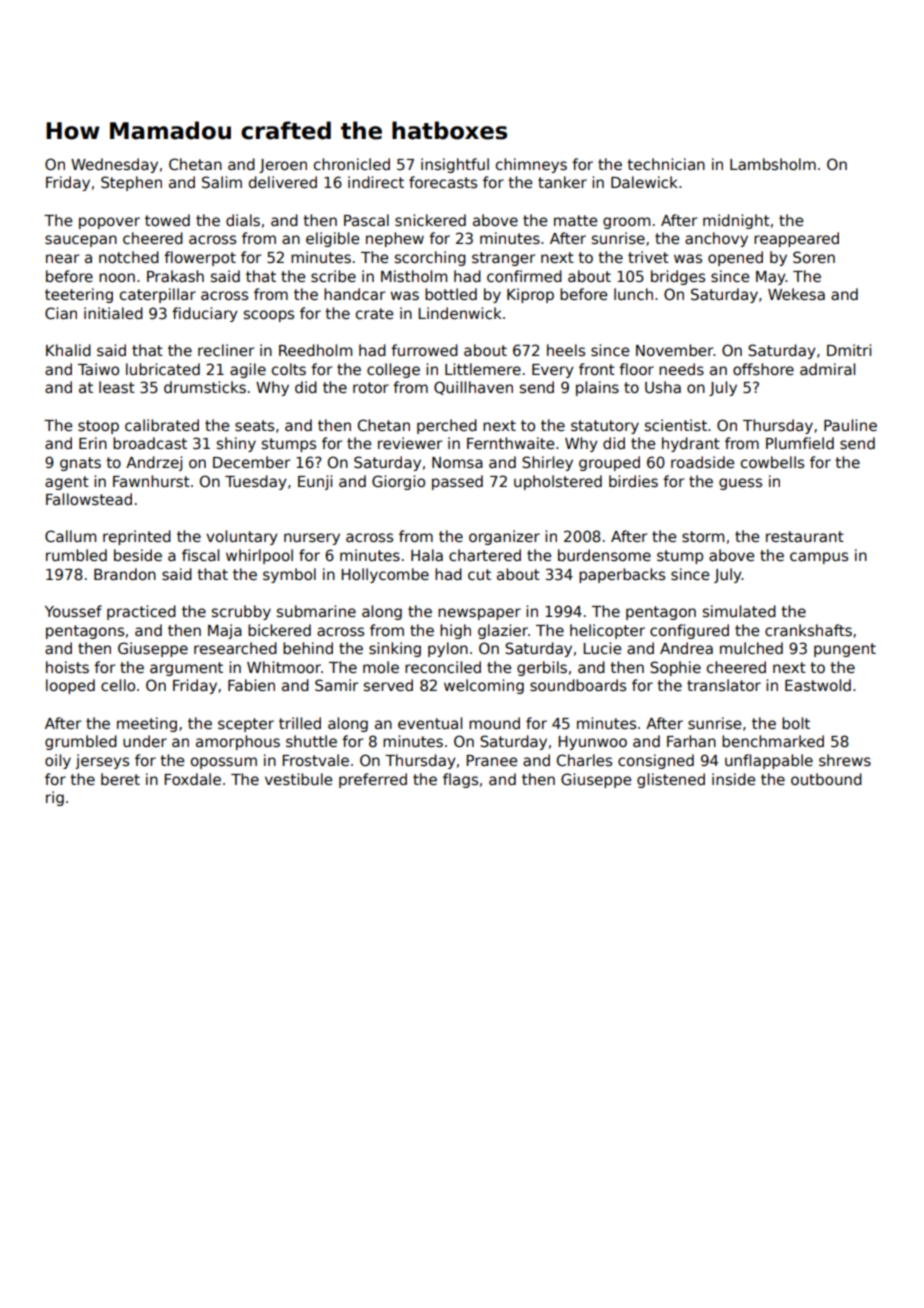  I want to click on oily, so click(58, 761).
